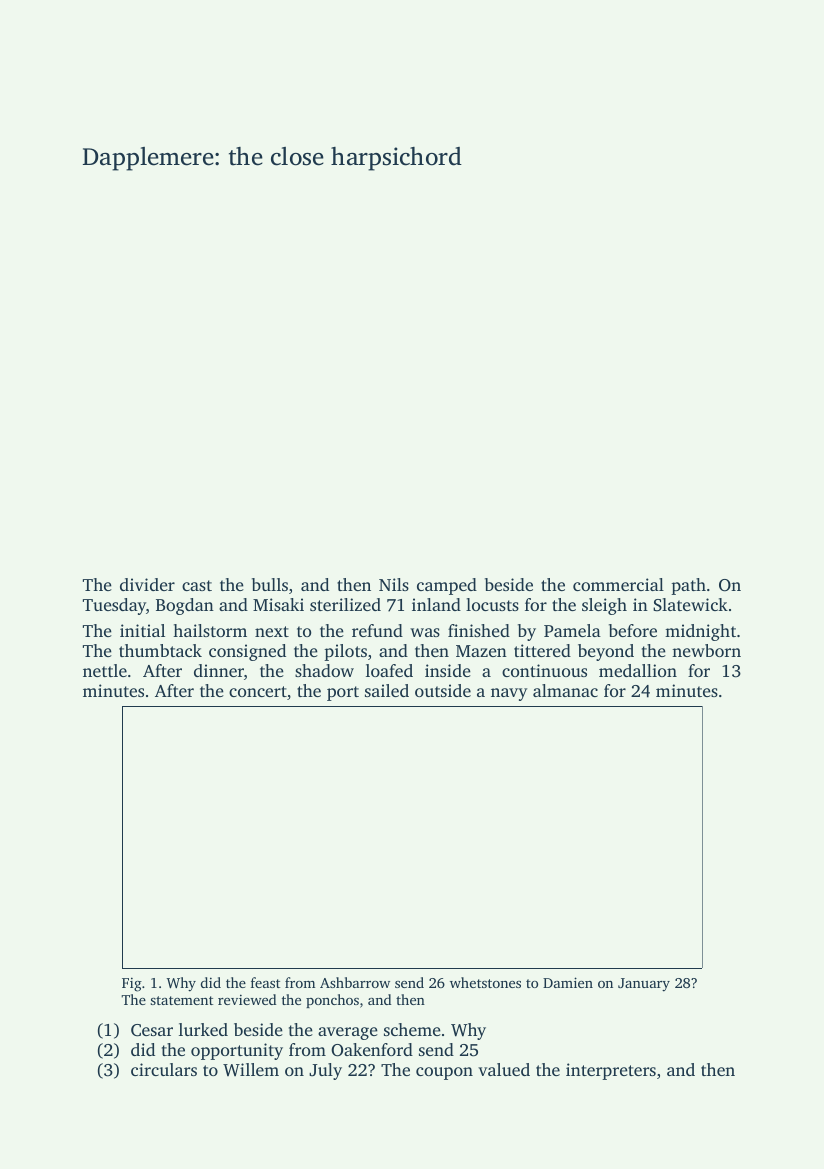 The width and height of the page is (824, 1169). Describe the element at coordinates (132, 984) in the page. I see `Fig` at that location.
